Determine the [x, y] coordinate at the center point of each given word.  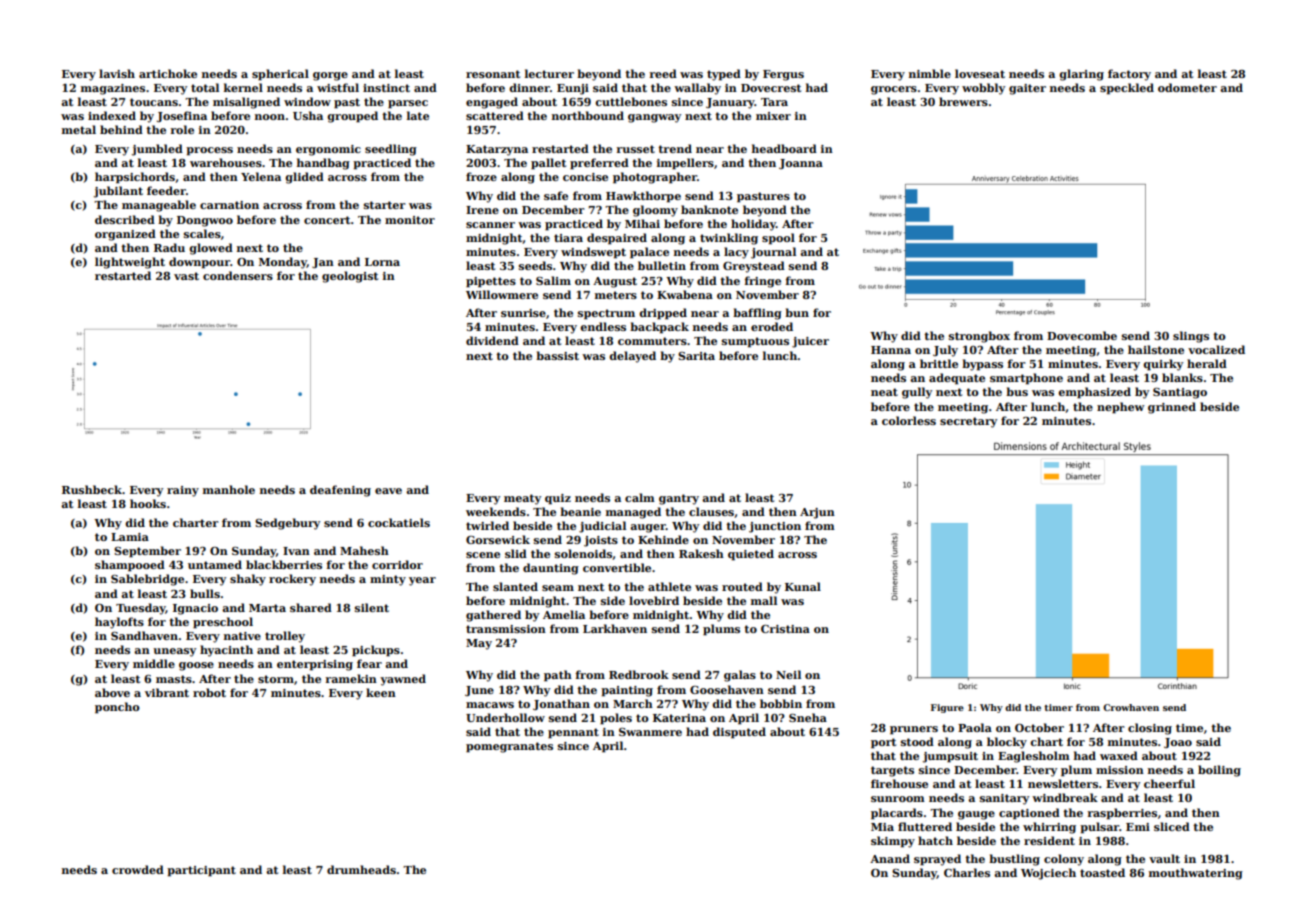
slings [1191, 337]
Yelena [261, 176]
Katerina [679, 718]
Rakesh [701, 553]
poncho [117, 708]
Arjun [817, 513]
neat [884, 392]
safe [556, 195]
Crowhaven [1131, 707]
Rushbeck [92, 489]
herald [1207, 363]
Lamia [130, 537]
